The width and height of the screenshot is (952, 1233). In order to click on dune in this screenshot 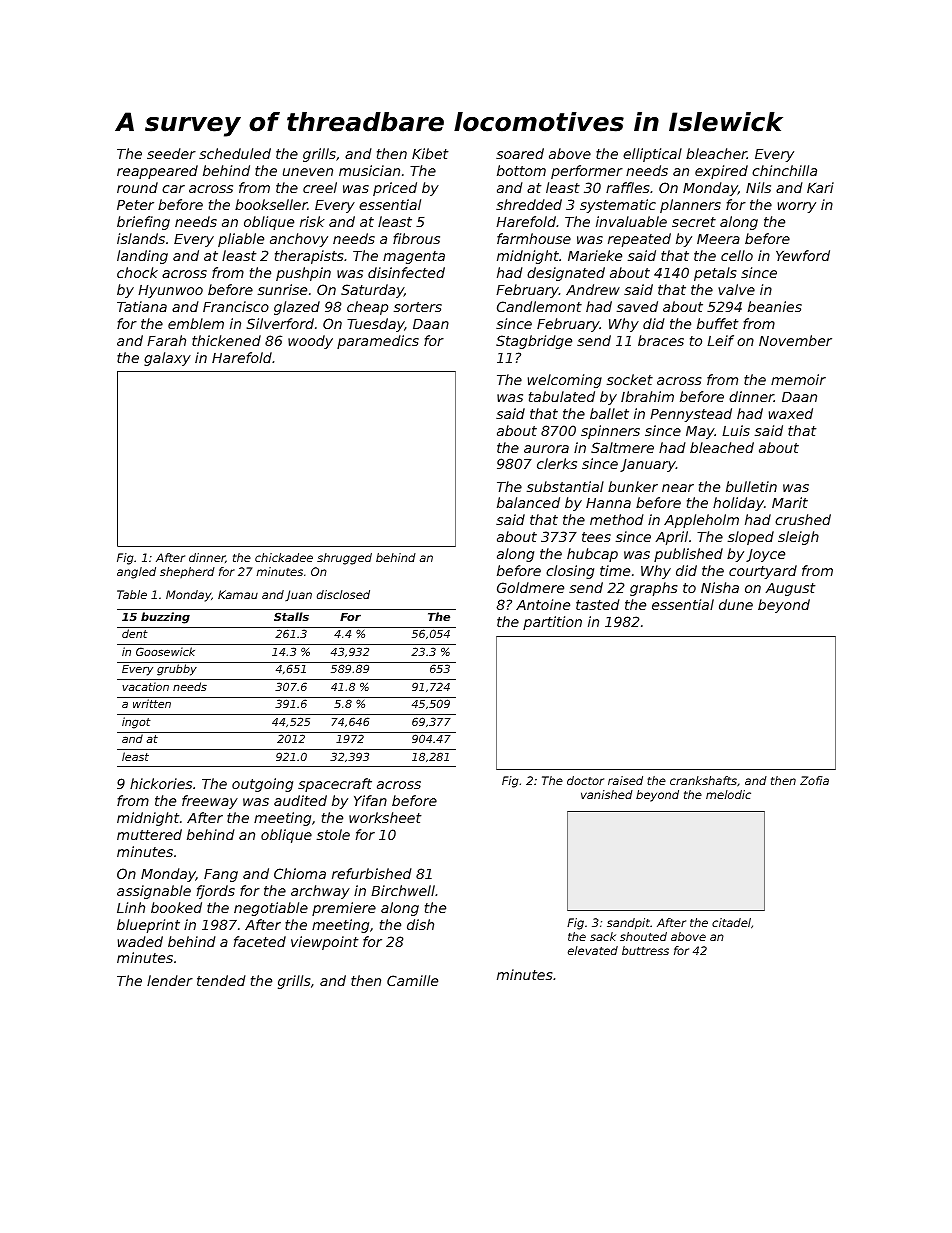, I will do `click(736, 604)`.
